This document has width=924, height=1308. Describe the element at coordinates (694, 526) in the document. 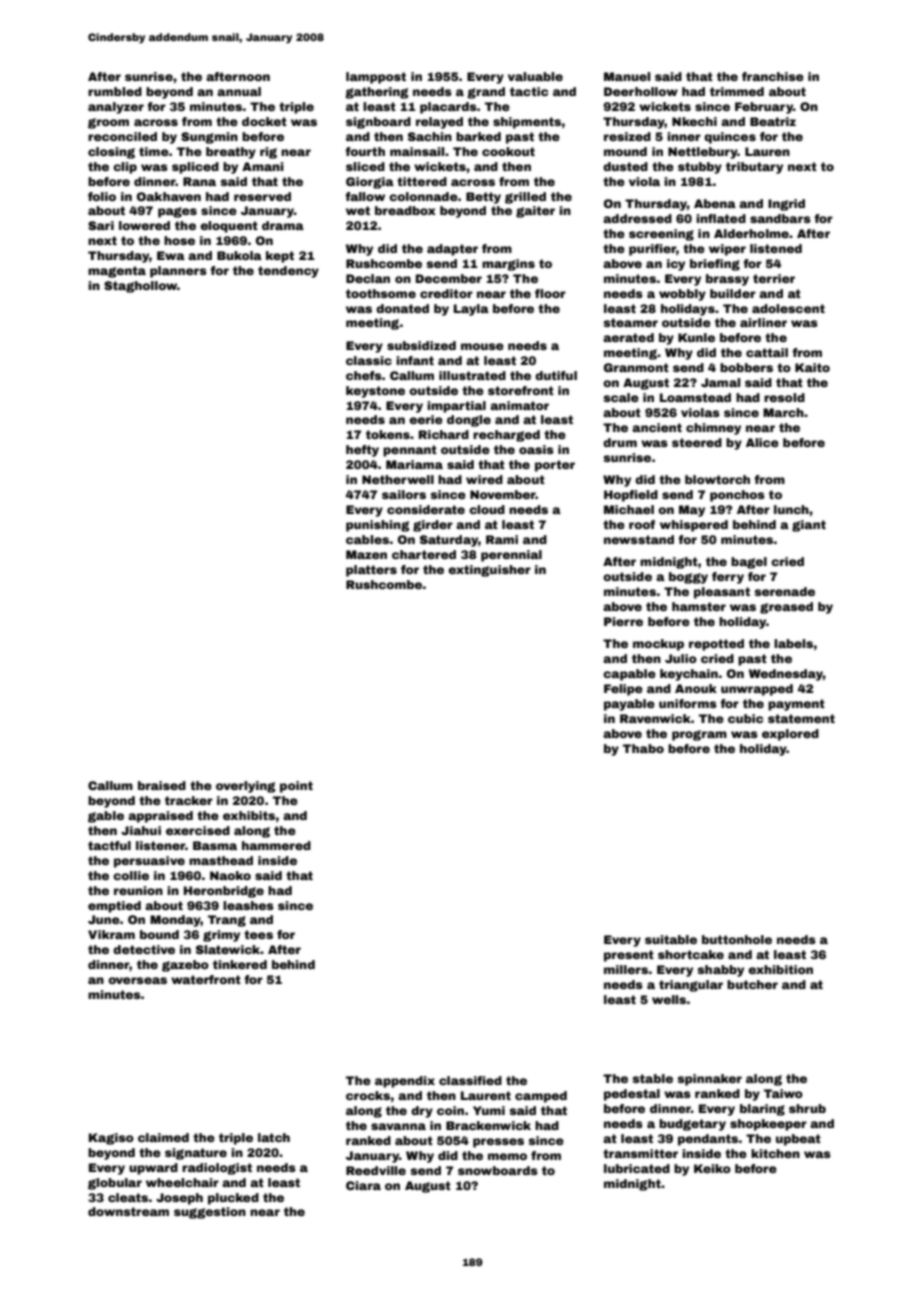

I see `whispered` at that location.
